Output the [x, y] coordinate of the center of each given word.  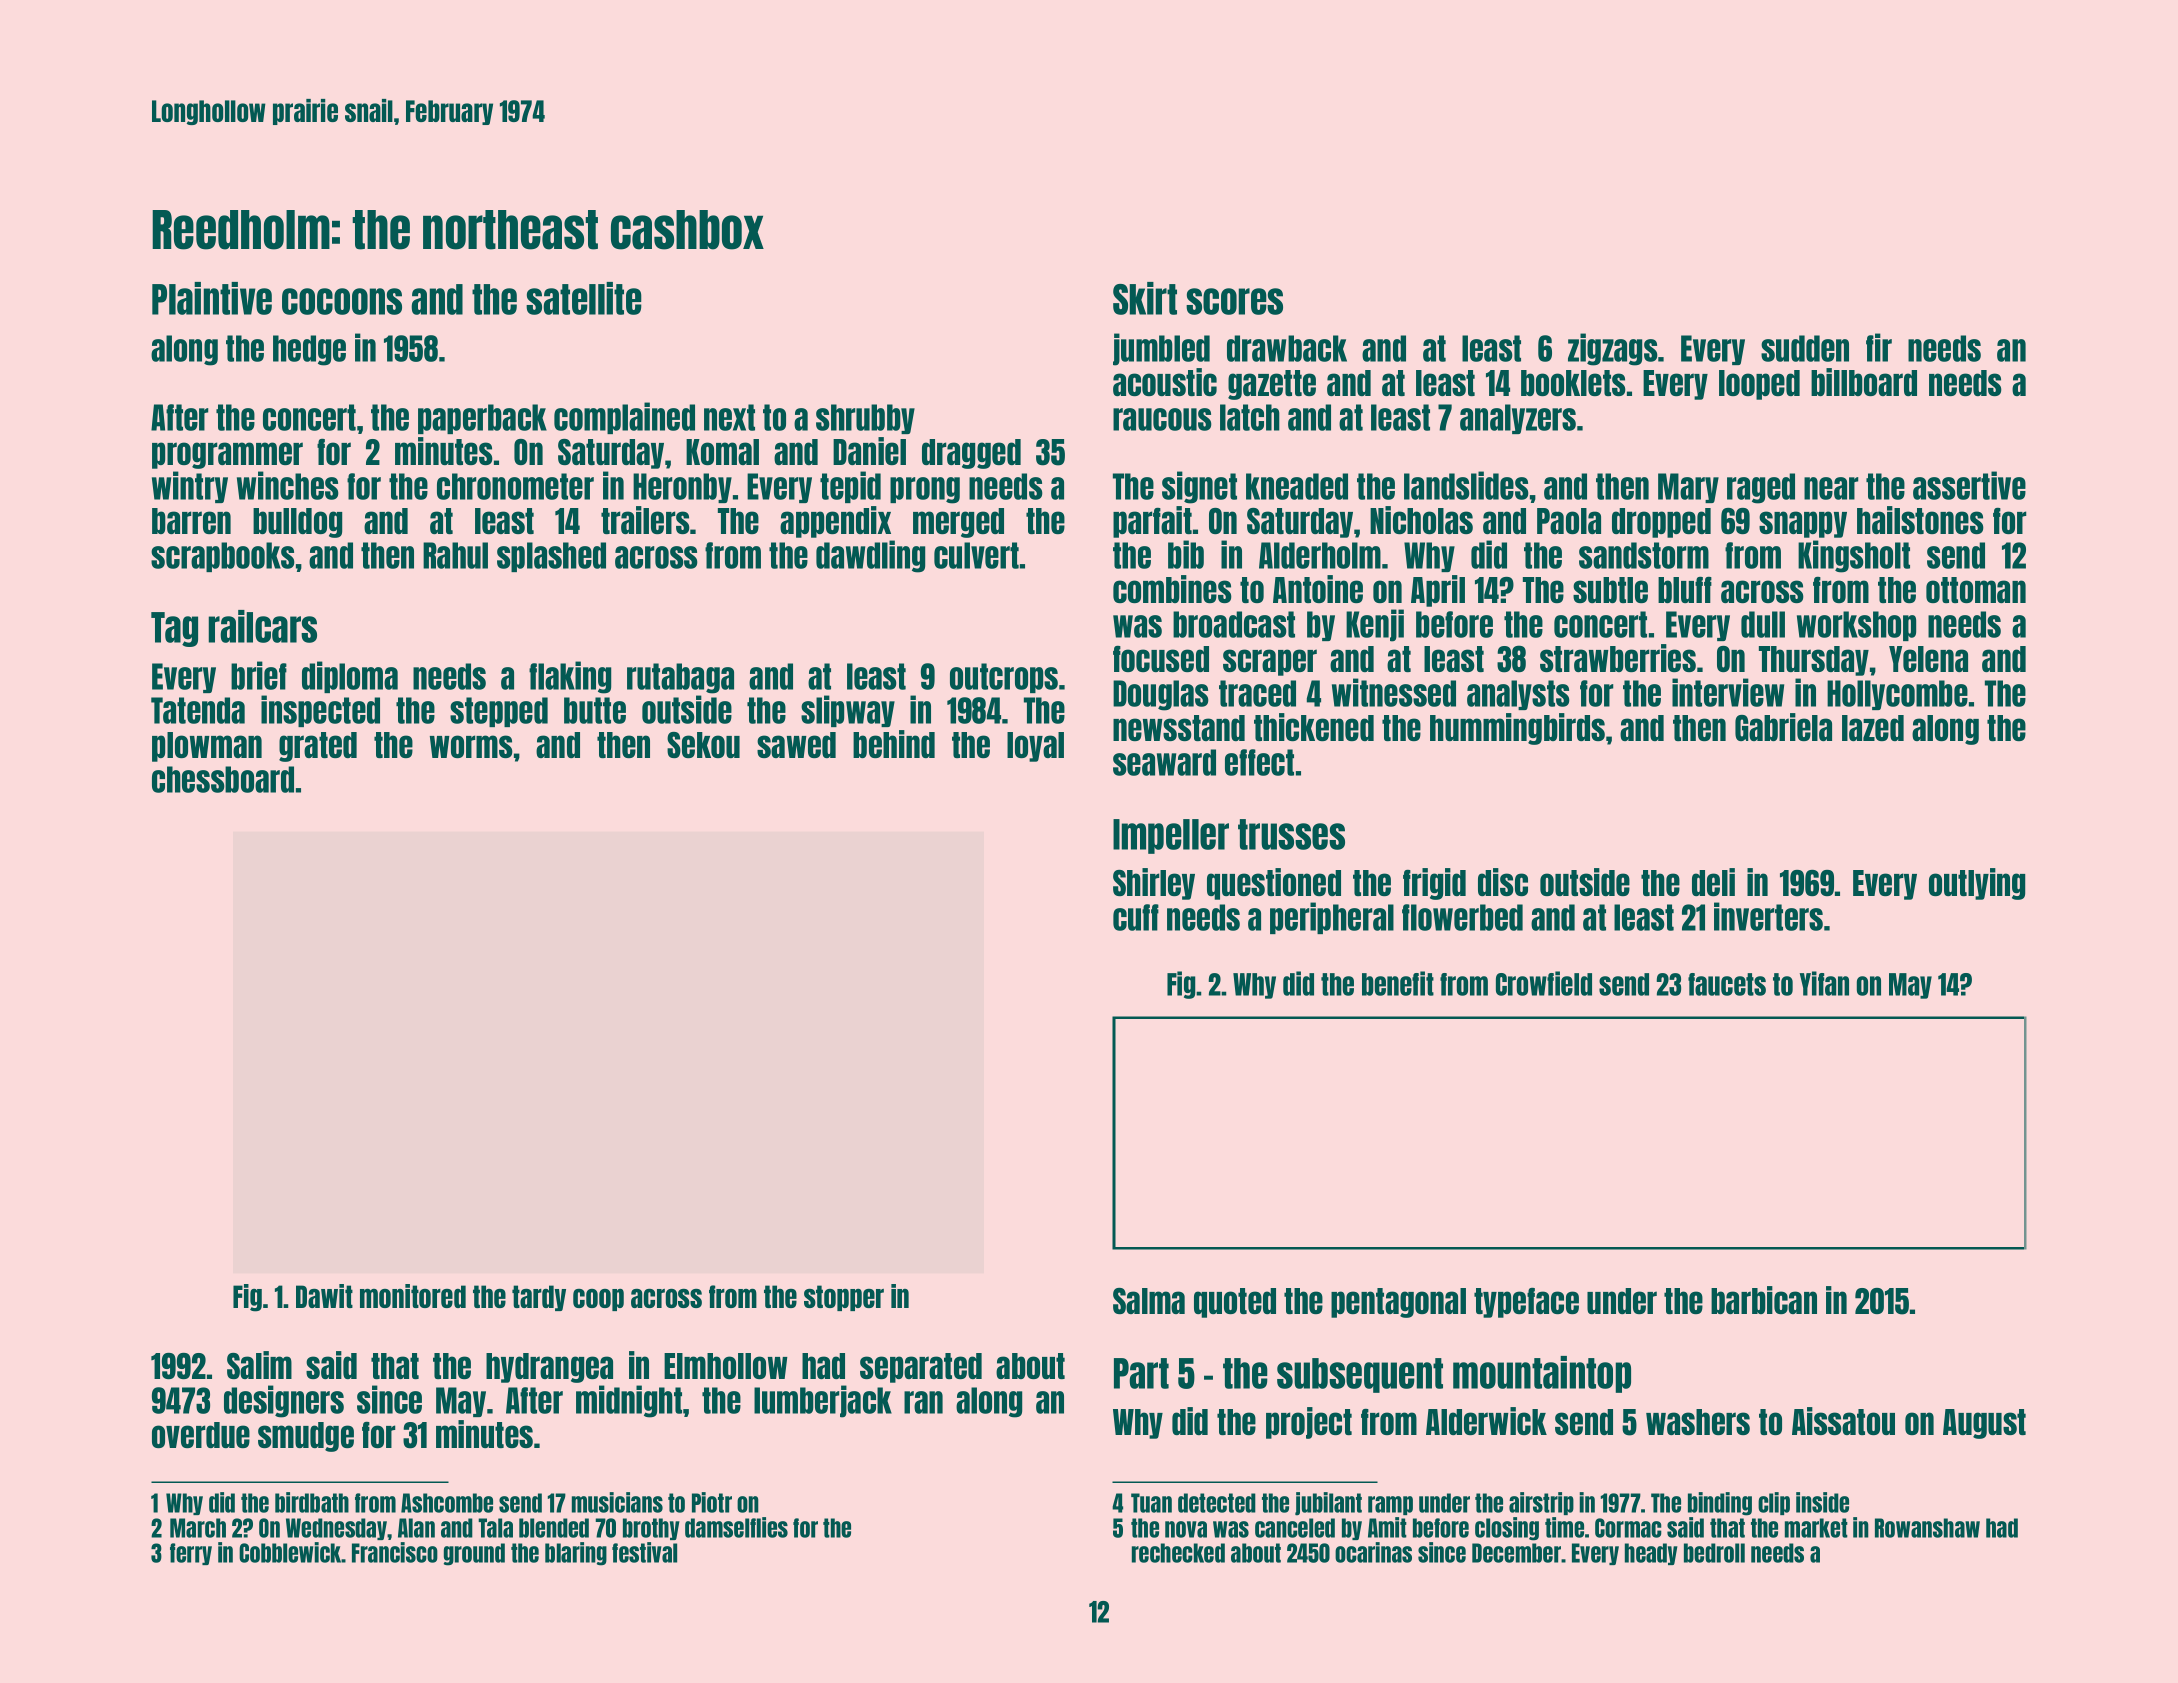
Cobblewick [290, 1552]
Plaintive [212, 298]
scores [1234, 301]
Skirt [1145, 298]
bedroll [1714, 1553]
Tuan [1151, 1503]
